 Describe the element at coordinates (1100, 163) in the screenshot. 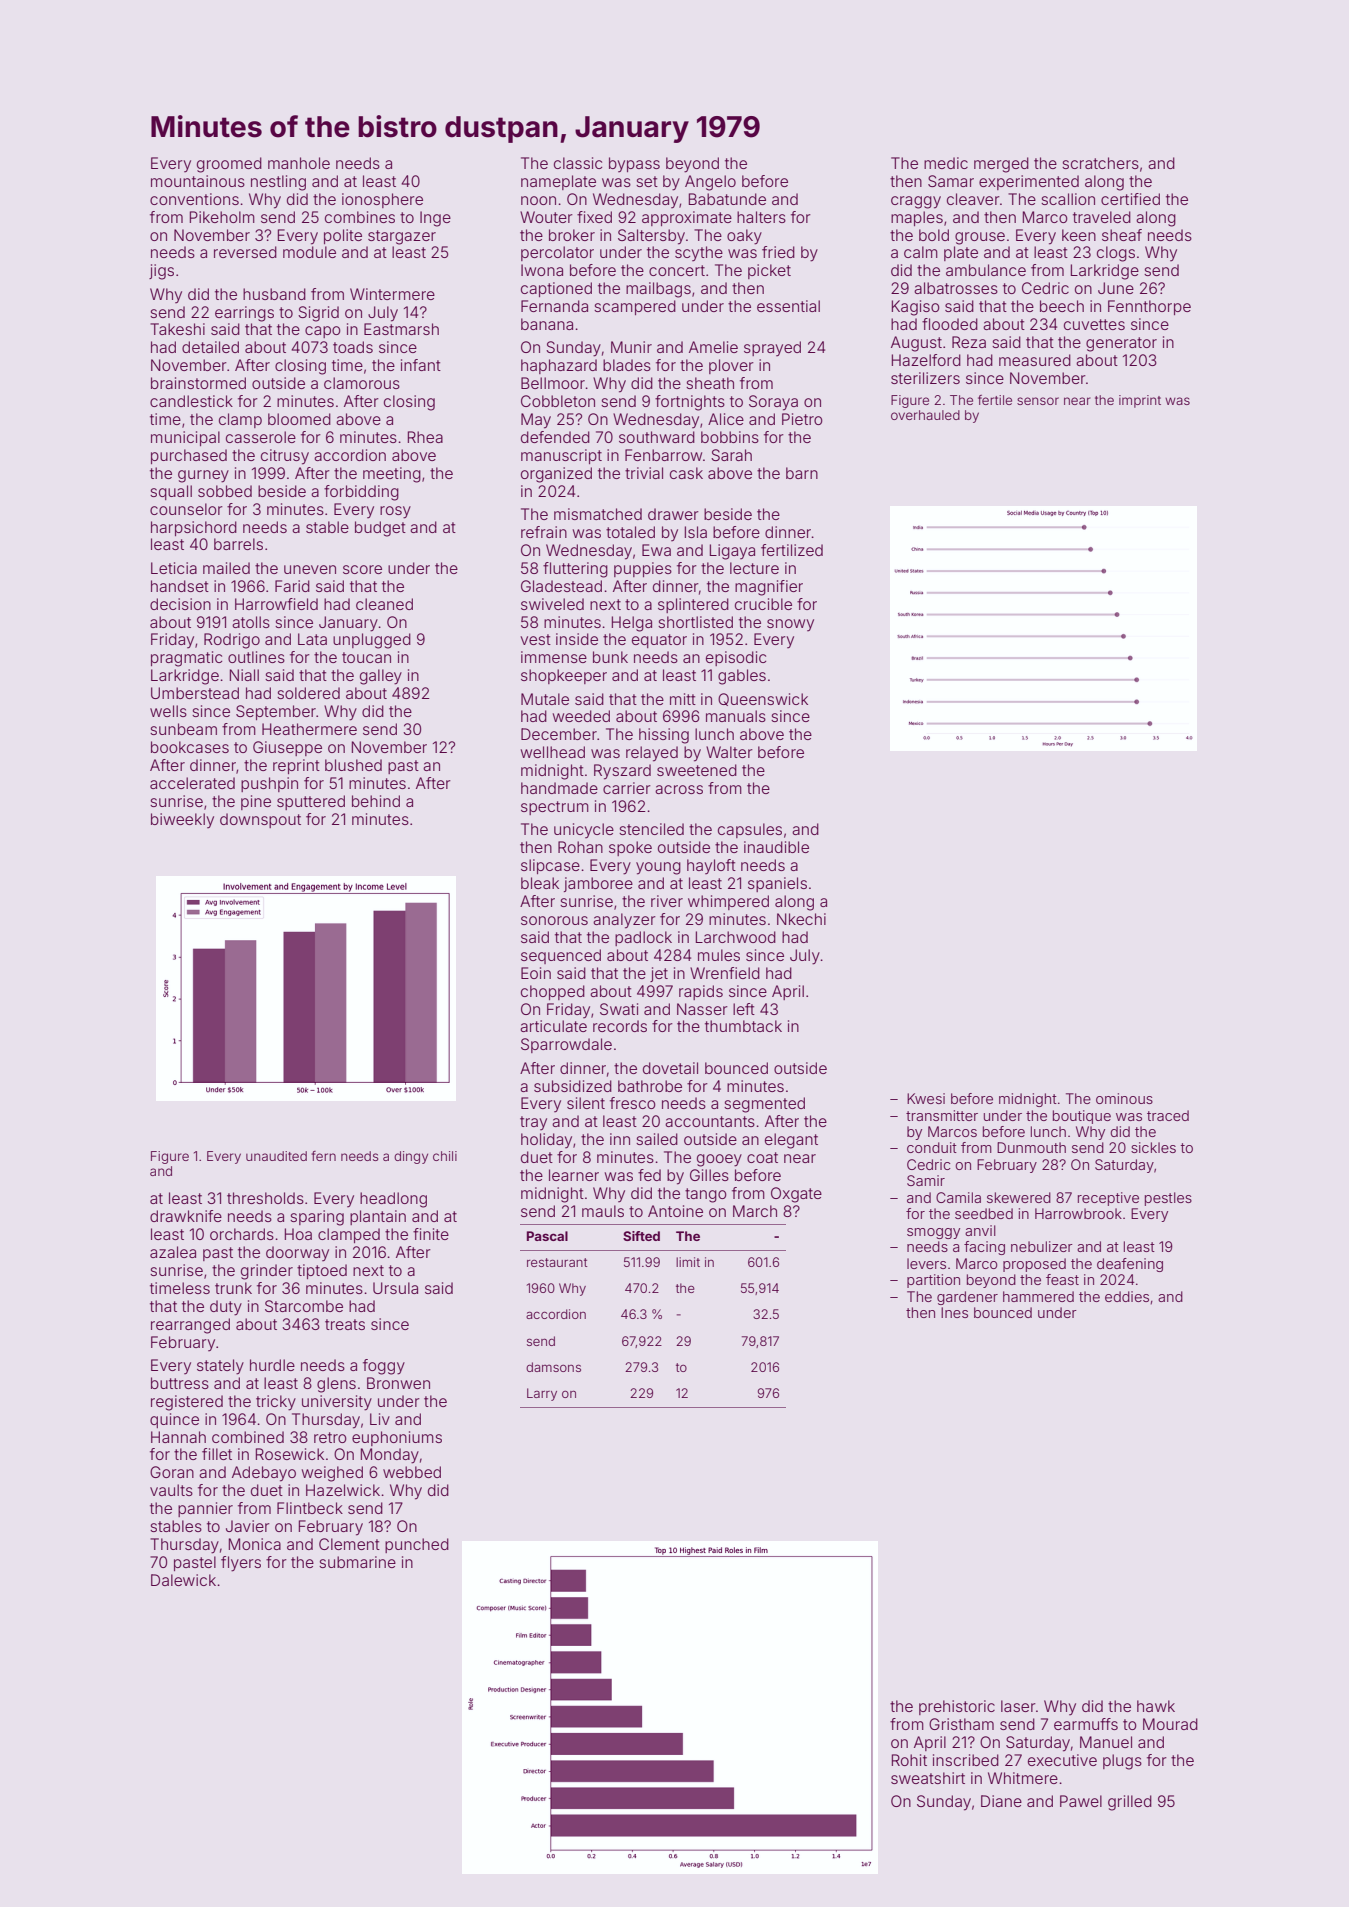

I see `scratchers` at that location.
